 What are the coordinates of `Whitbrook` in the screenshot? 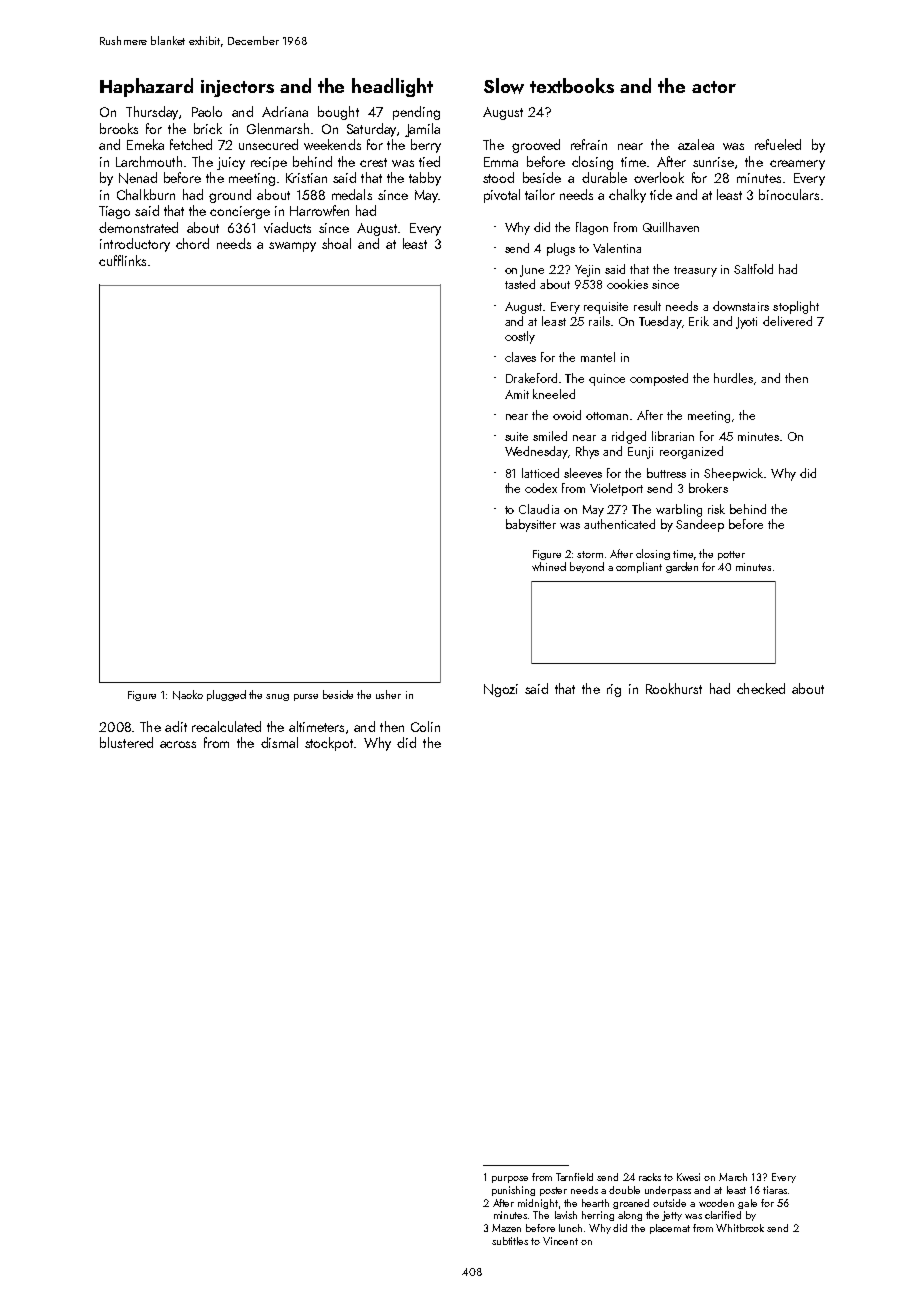 It's located at (740, 1228).
